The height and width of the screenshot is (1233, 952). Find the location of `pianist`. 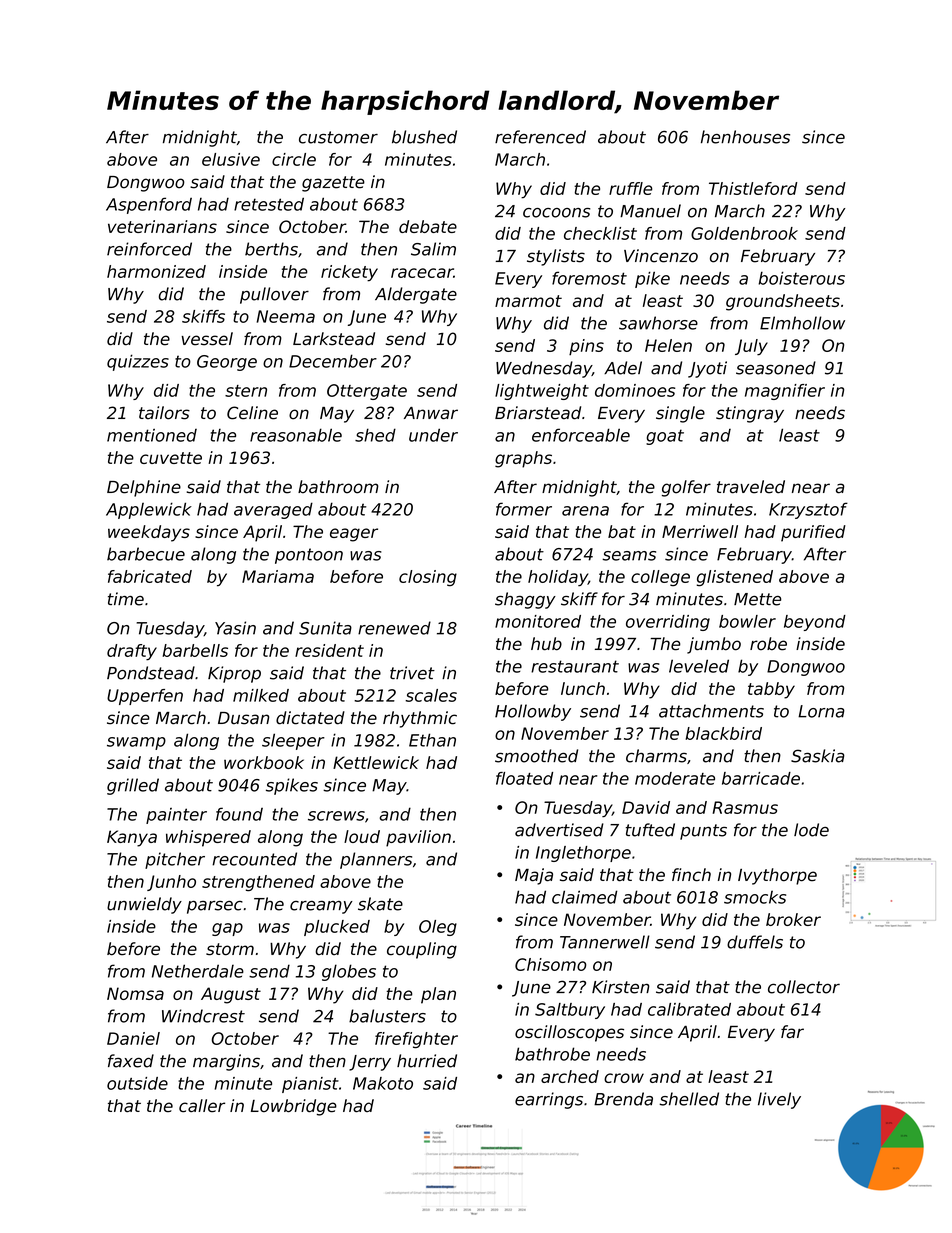

pianist is located at coordinates (310, 1085).
